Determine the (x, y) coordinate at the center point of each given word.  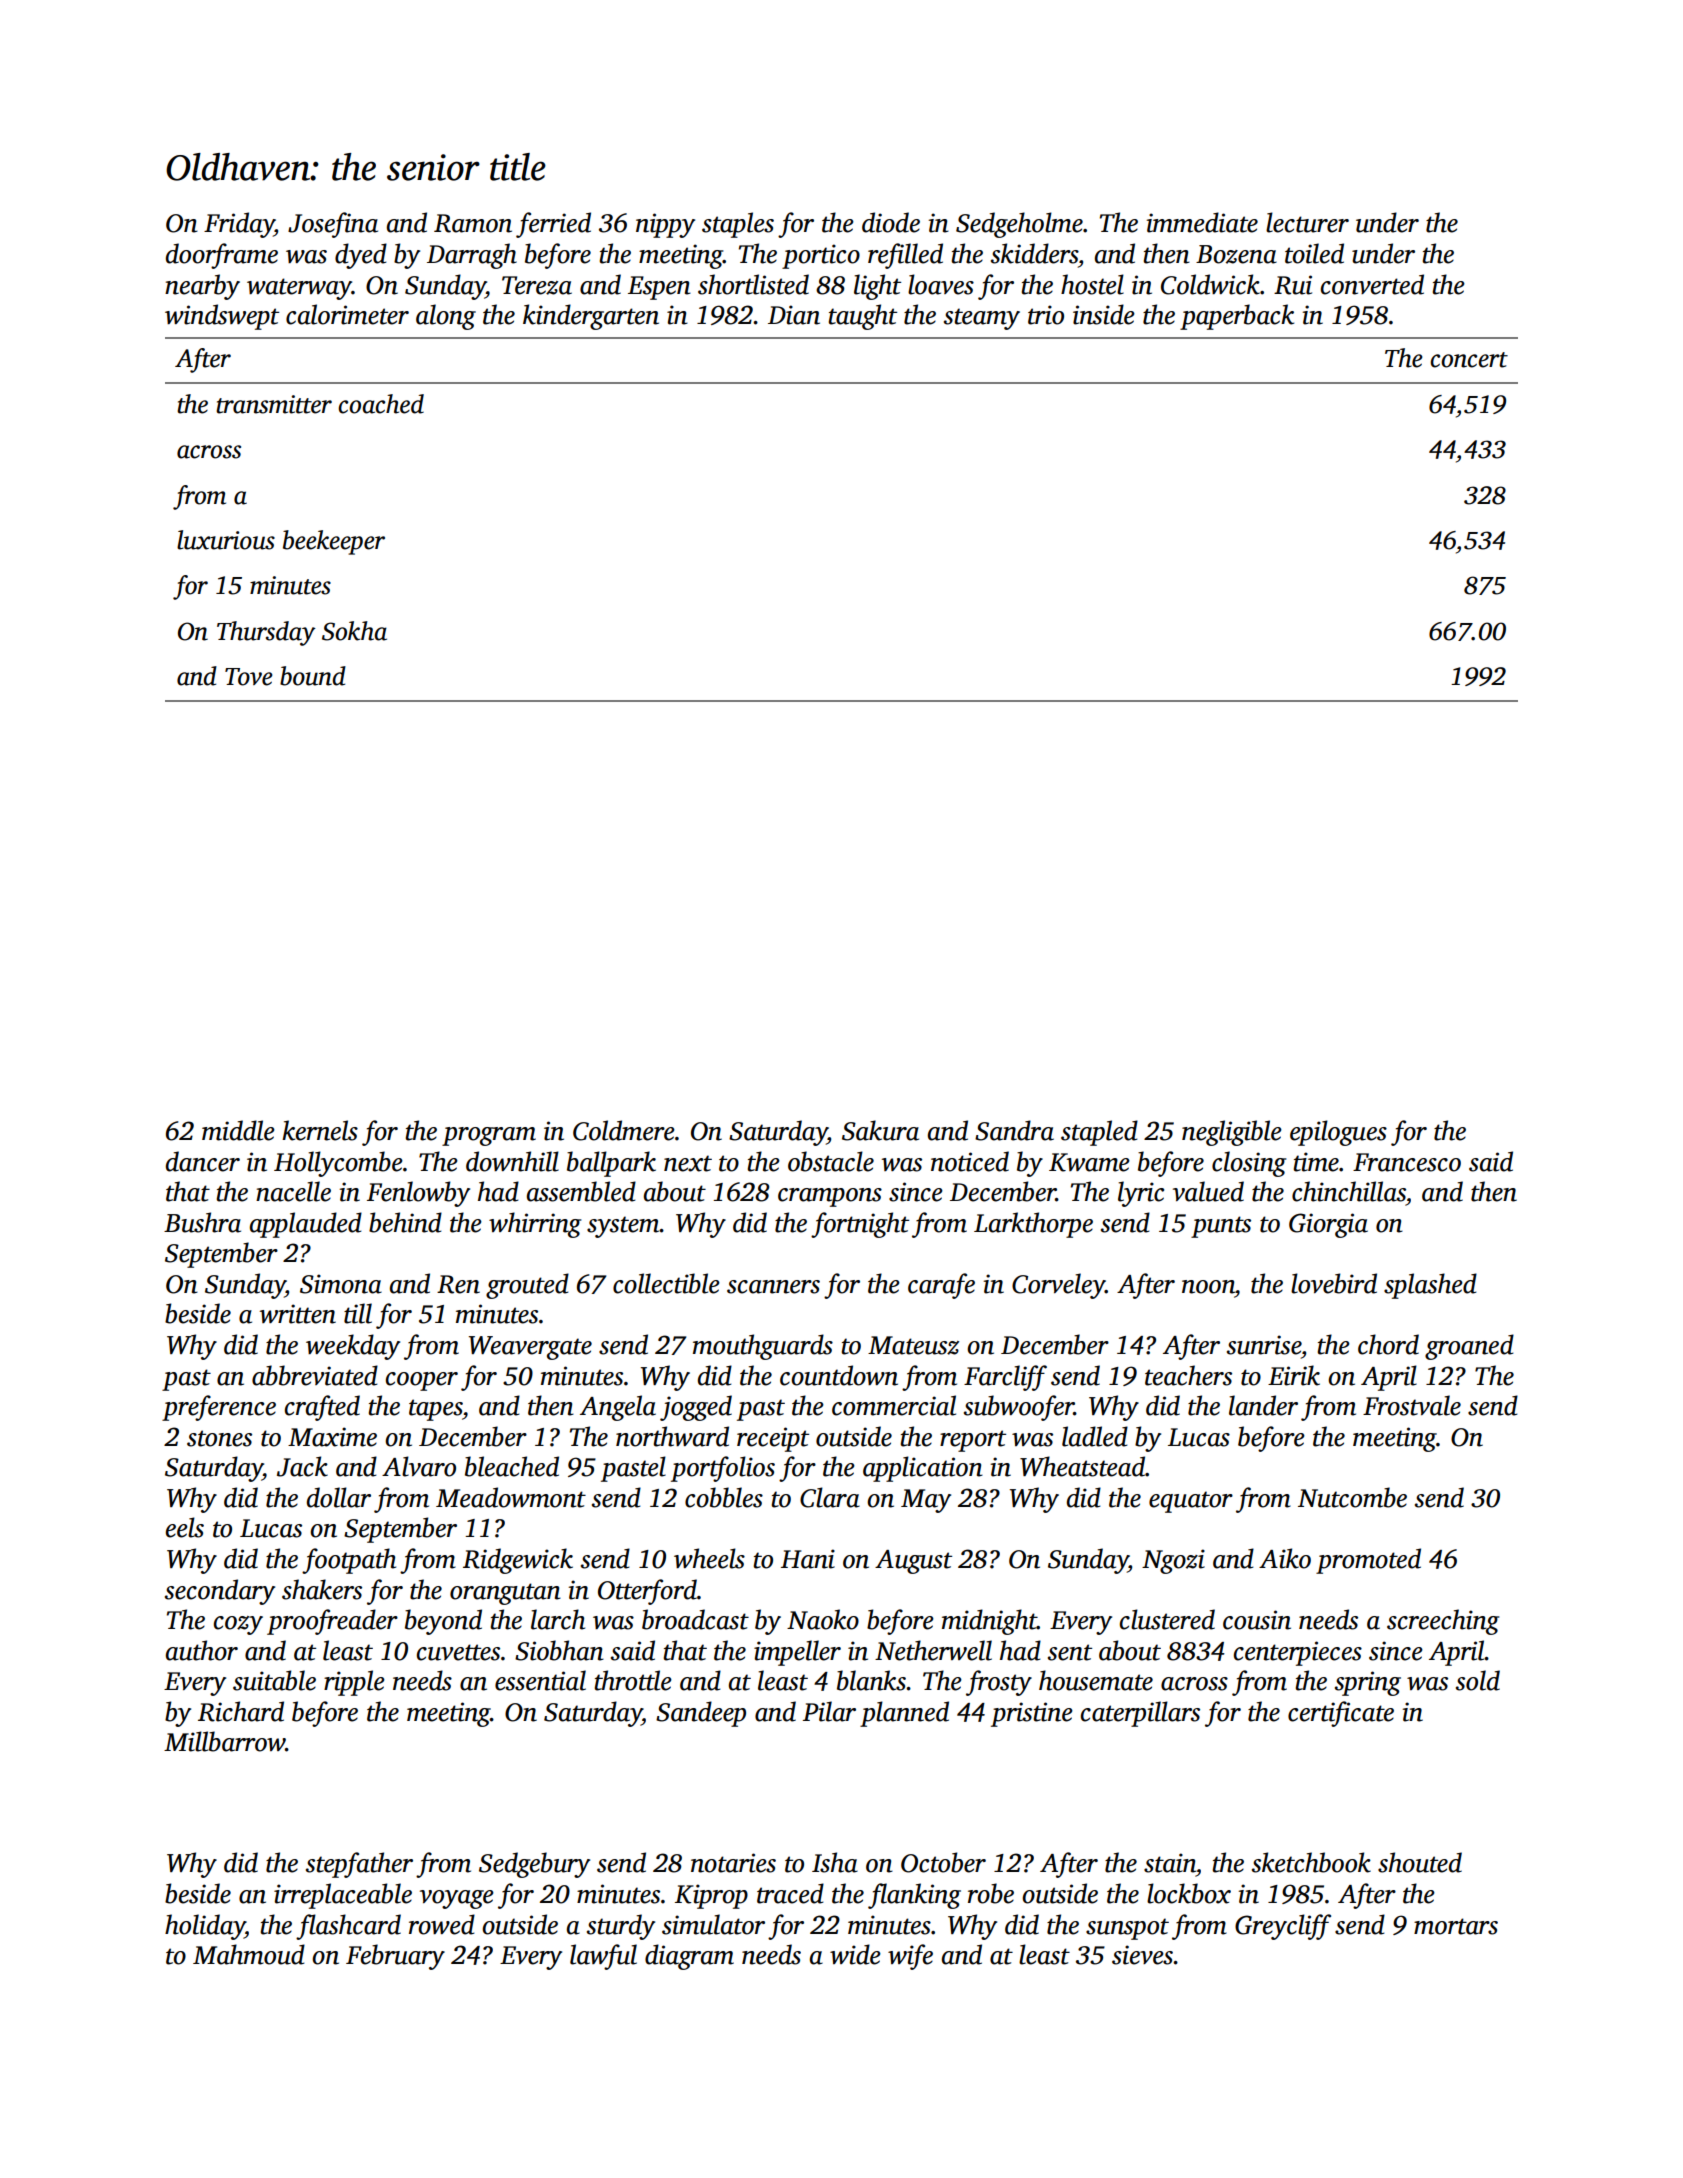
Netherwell (933, 1650)
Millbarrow (224, 1741)
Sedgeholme (1019, 225)
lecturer (1307, 222)
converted (1372, 284)
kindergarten (591, 317)
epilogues (1338, 1133)
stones (219, 1438)
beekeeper (334, 542)
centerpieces (1298, 1653)
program (489, 1136)
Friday (239, 225)
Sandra (1014, 1130)
